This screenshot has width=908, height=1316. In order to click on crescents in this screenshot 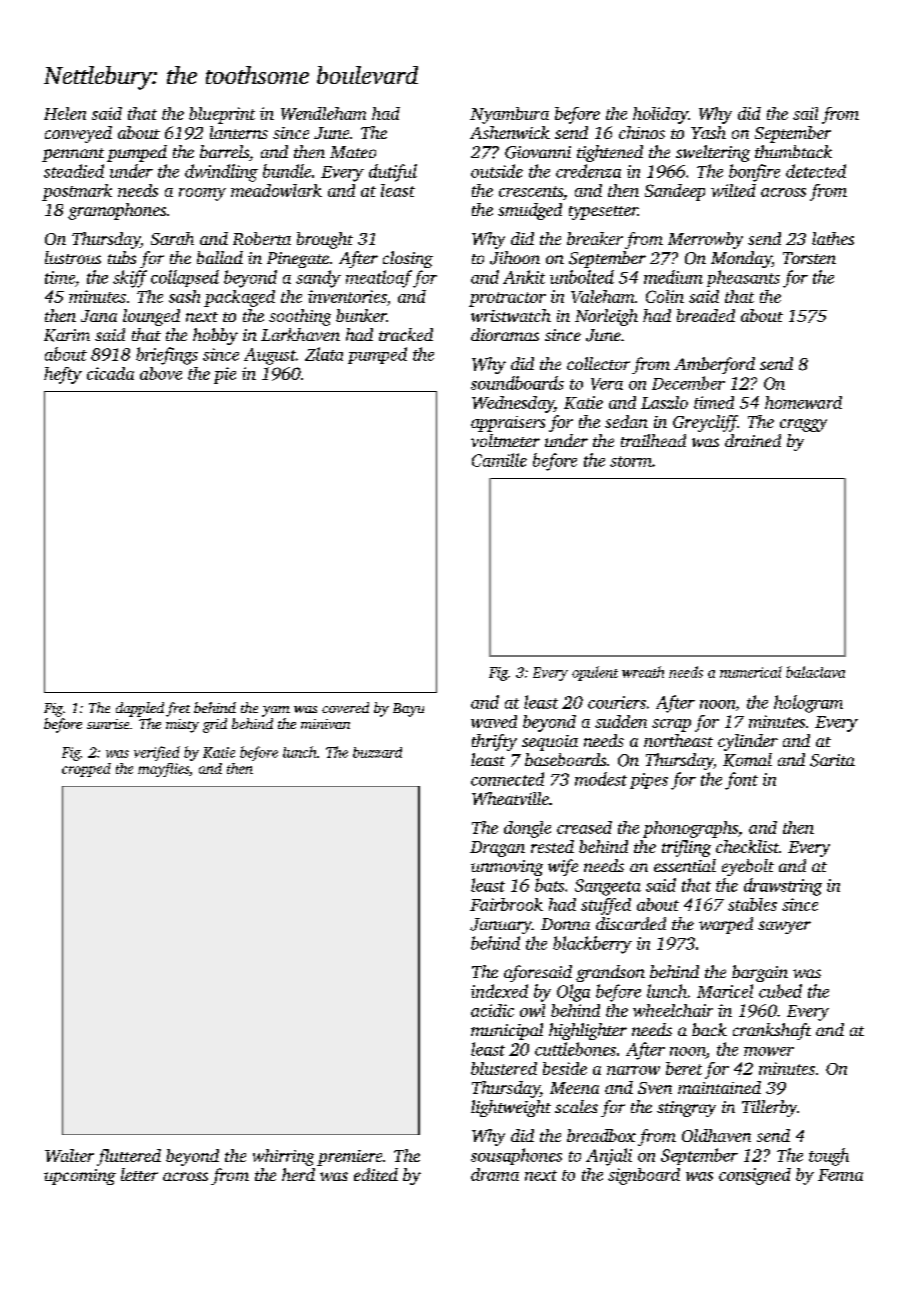, I will do `click(531, 191)`.
